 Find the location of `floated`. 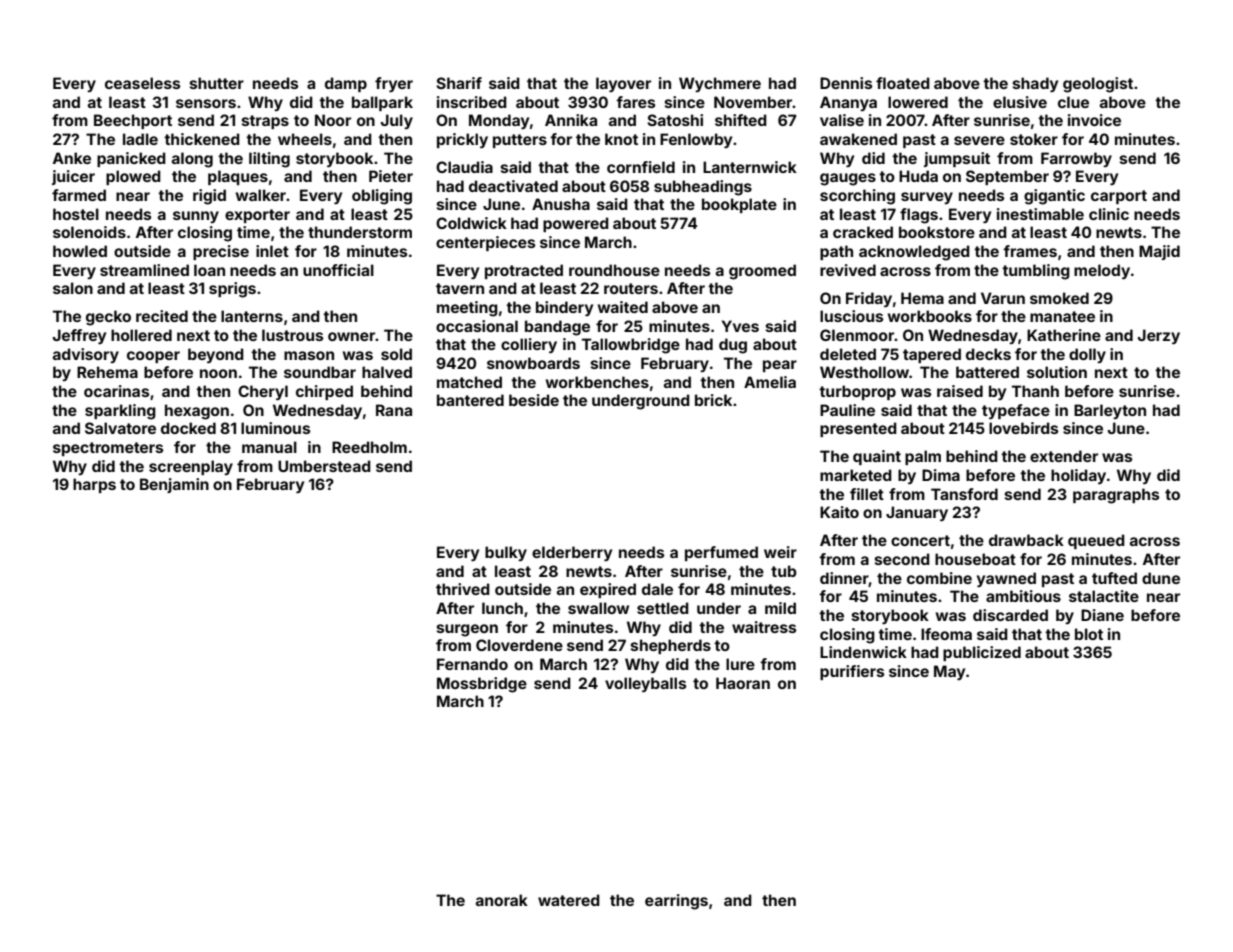

floated is located at coordinates (903, 83).
